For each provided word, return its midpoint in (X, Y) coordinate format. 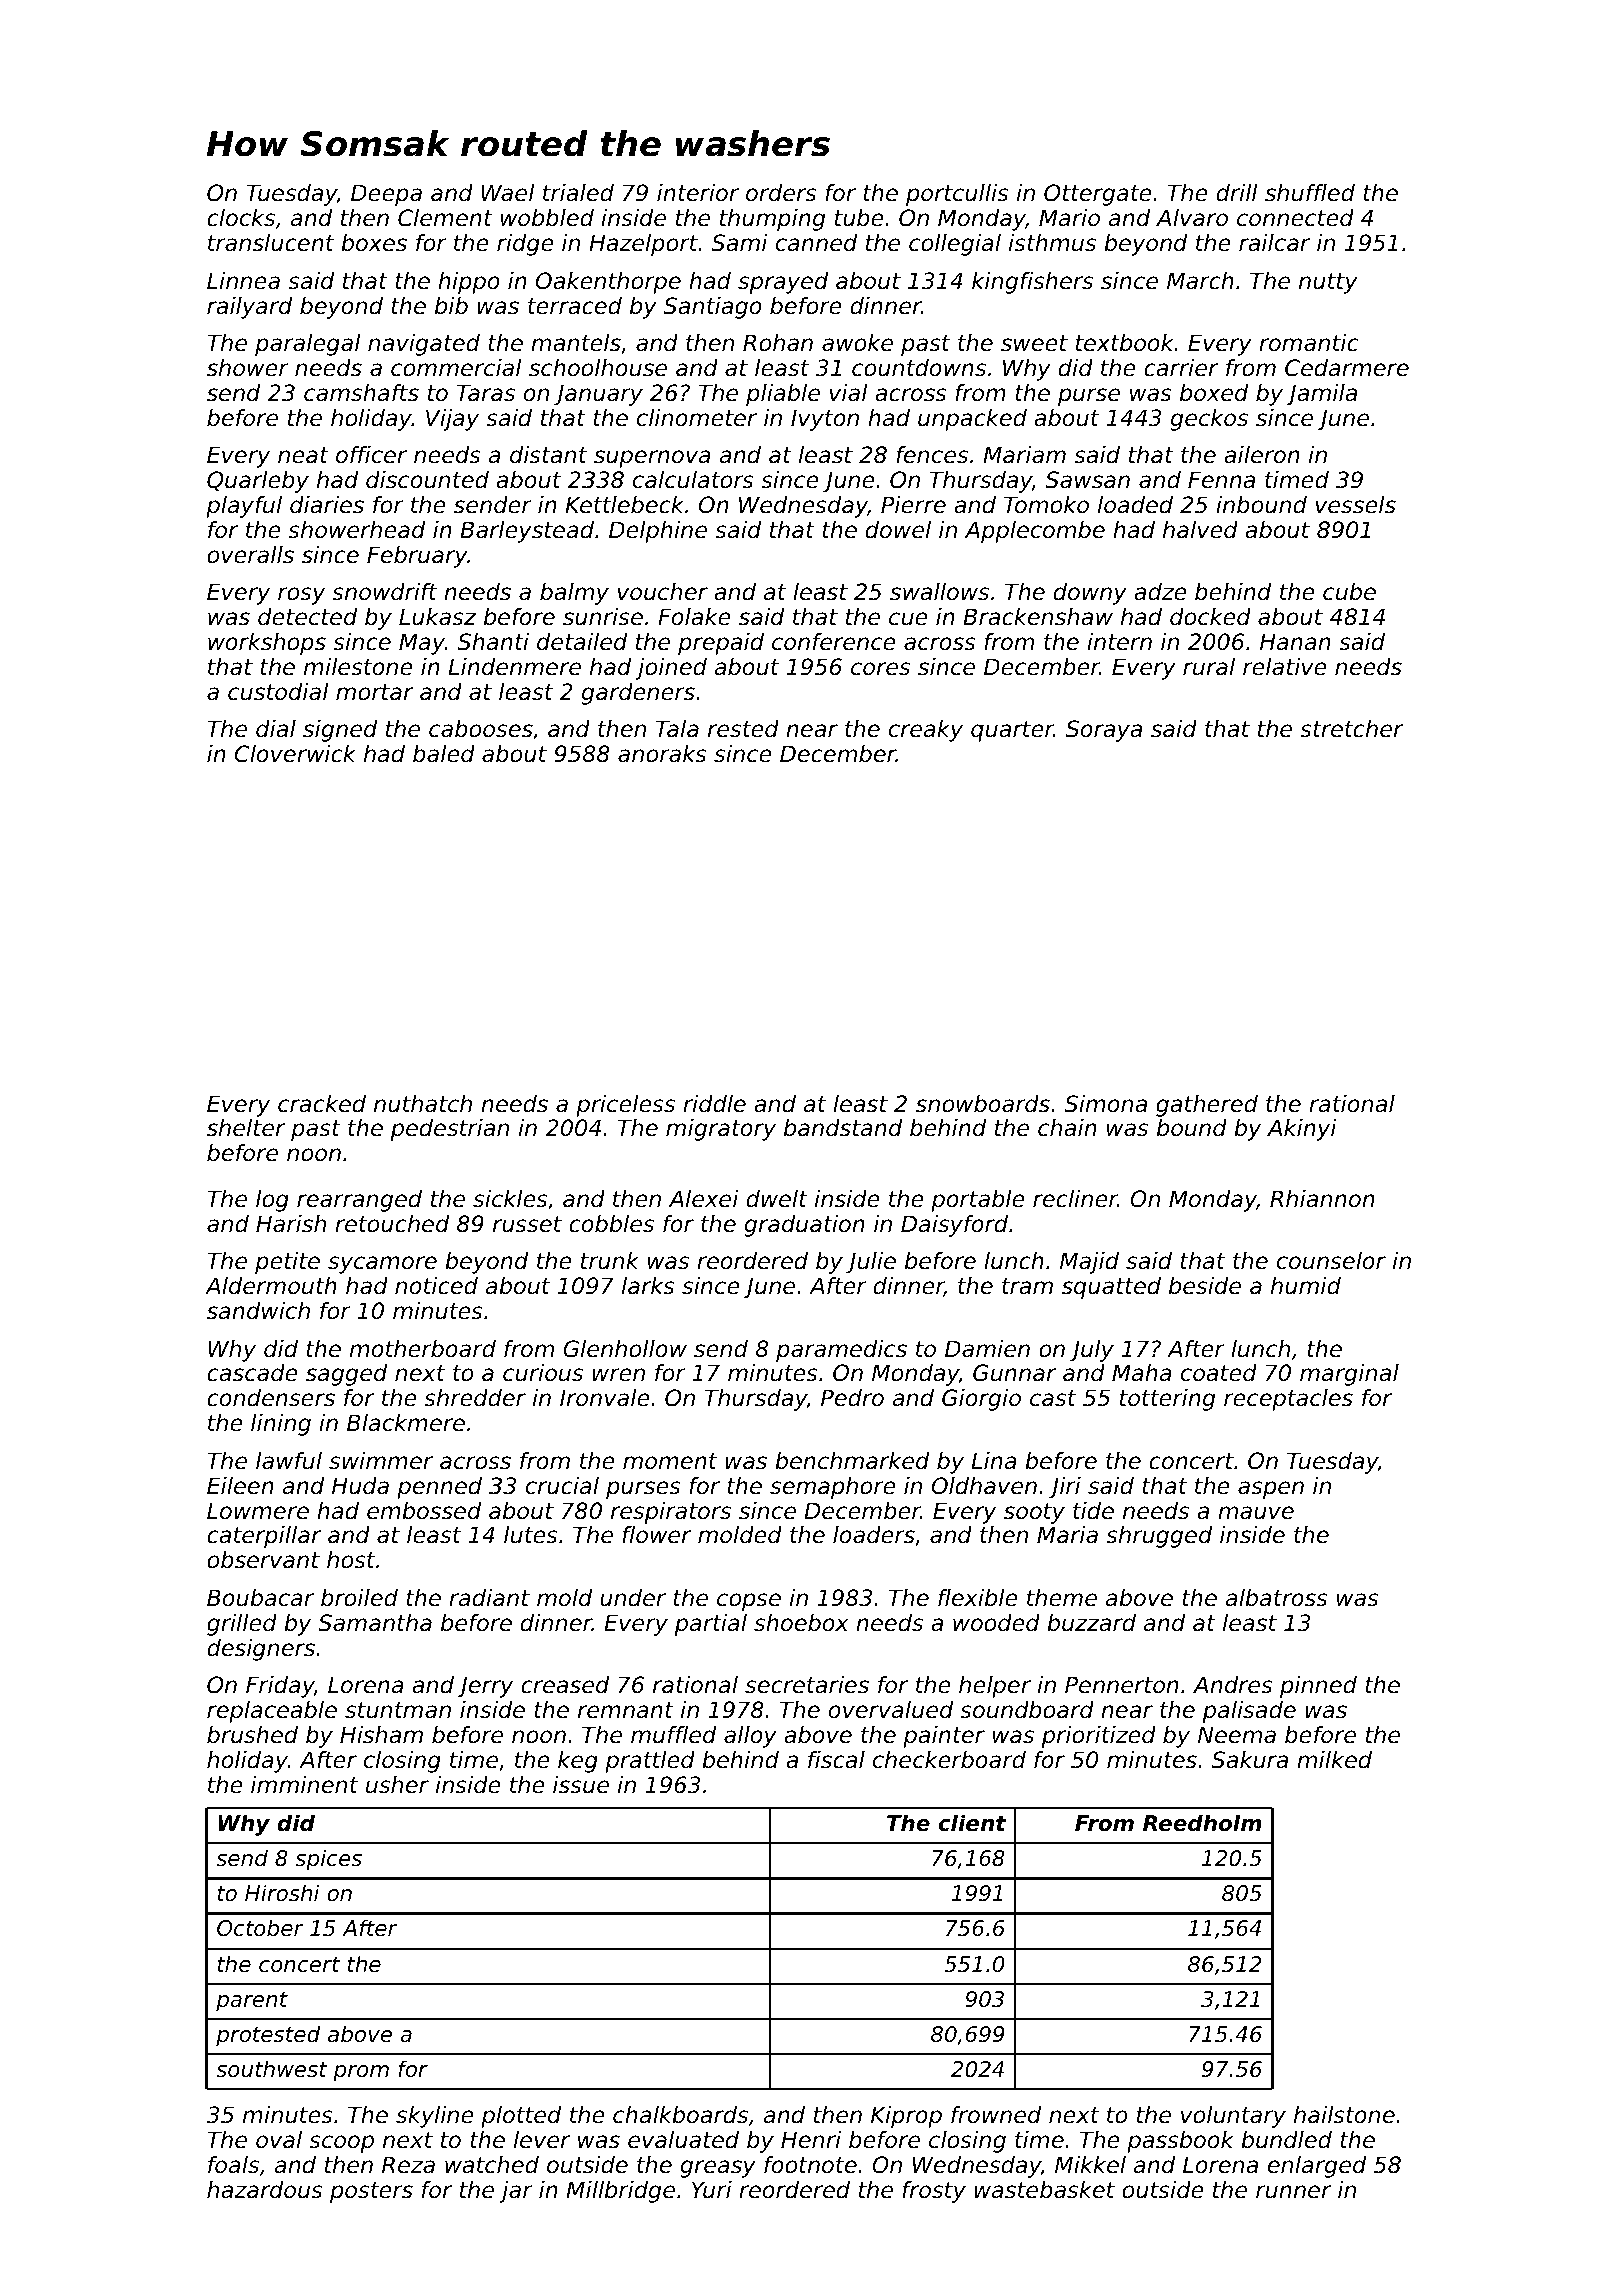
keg (578, 1762)
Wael (508, 193)
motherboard (423, 1349)
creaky (926, 731)
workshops (267, 644)
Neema (1237, 1735)
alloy (750, 1737)
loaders (874, 1535)
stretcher (1351, 729)
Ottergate (1098, 195)
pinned (1318, 1687)
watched (492, 2165)
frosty (934, 2192)
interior (698, 193)
